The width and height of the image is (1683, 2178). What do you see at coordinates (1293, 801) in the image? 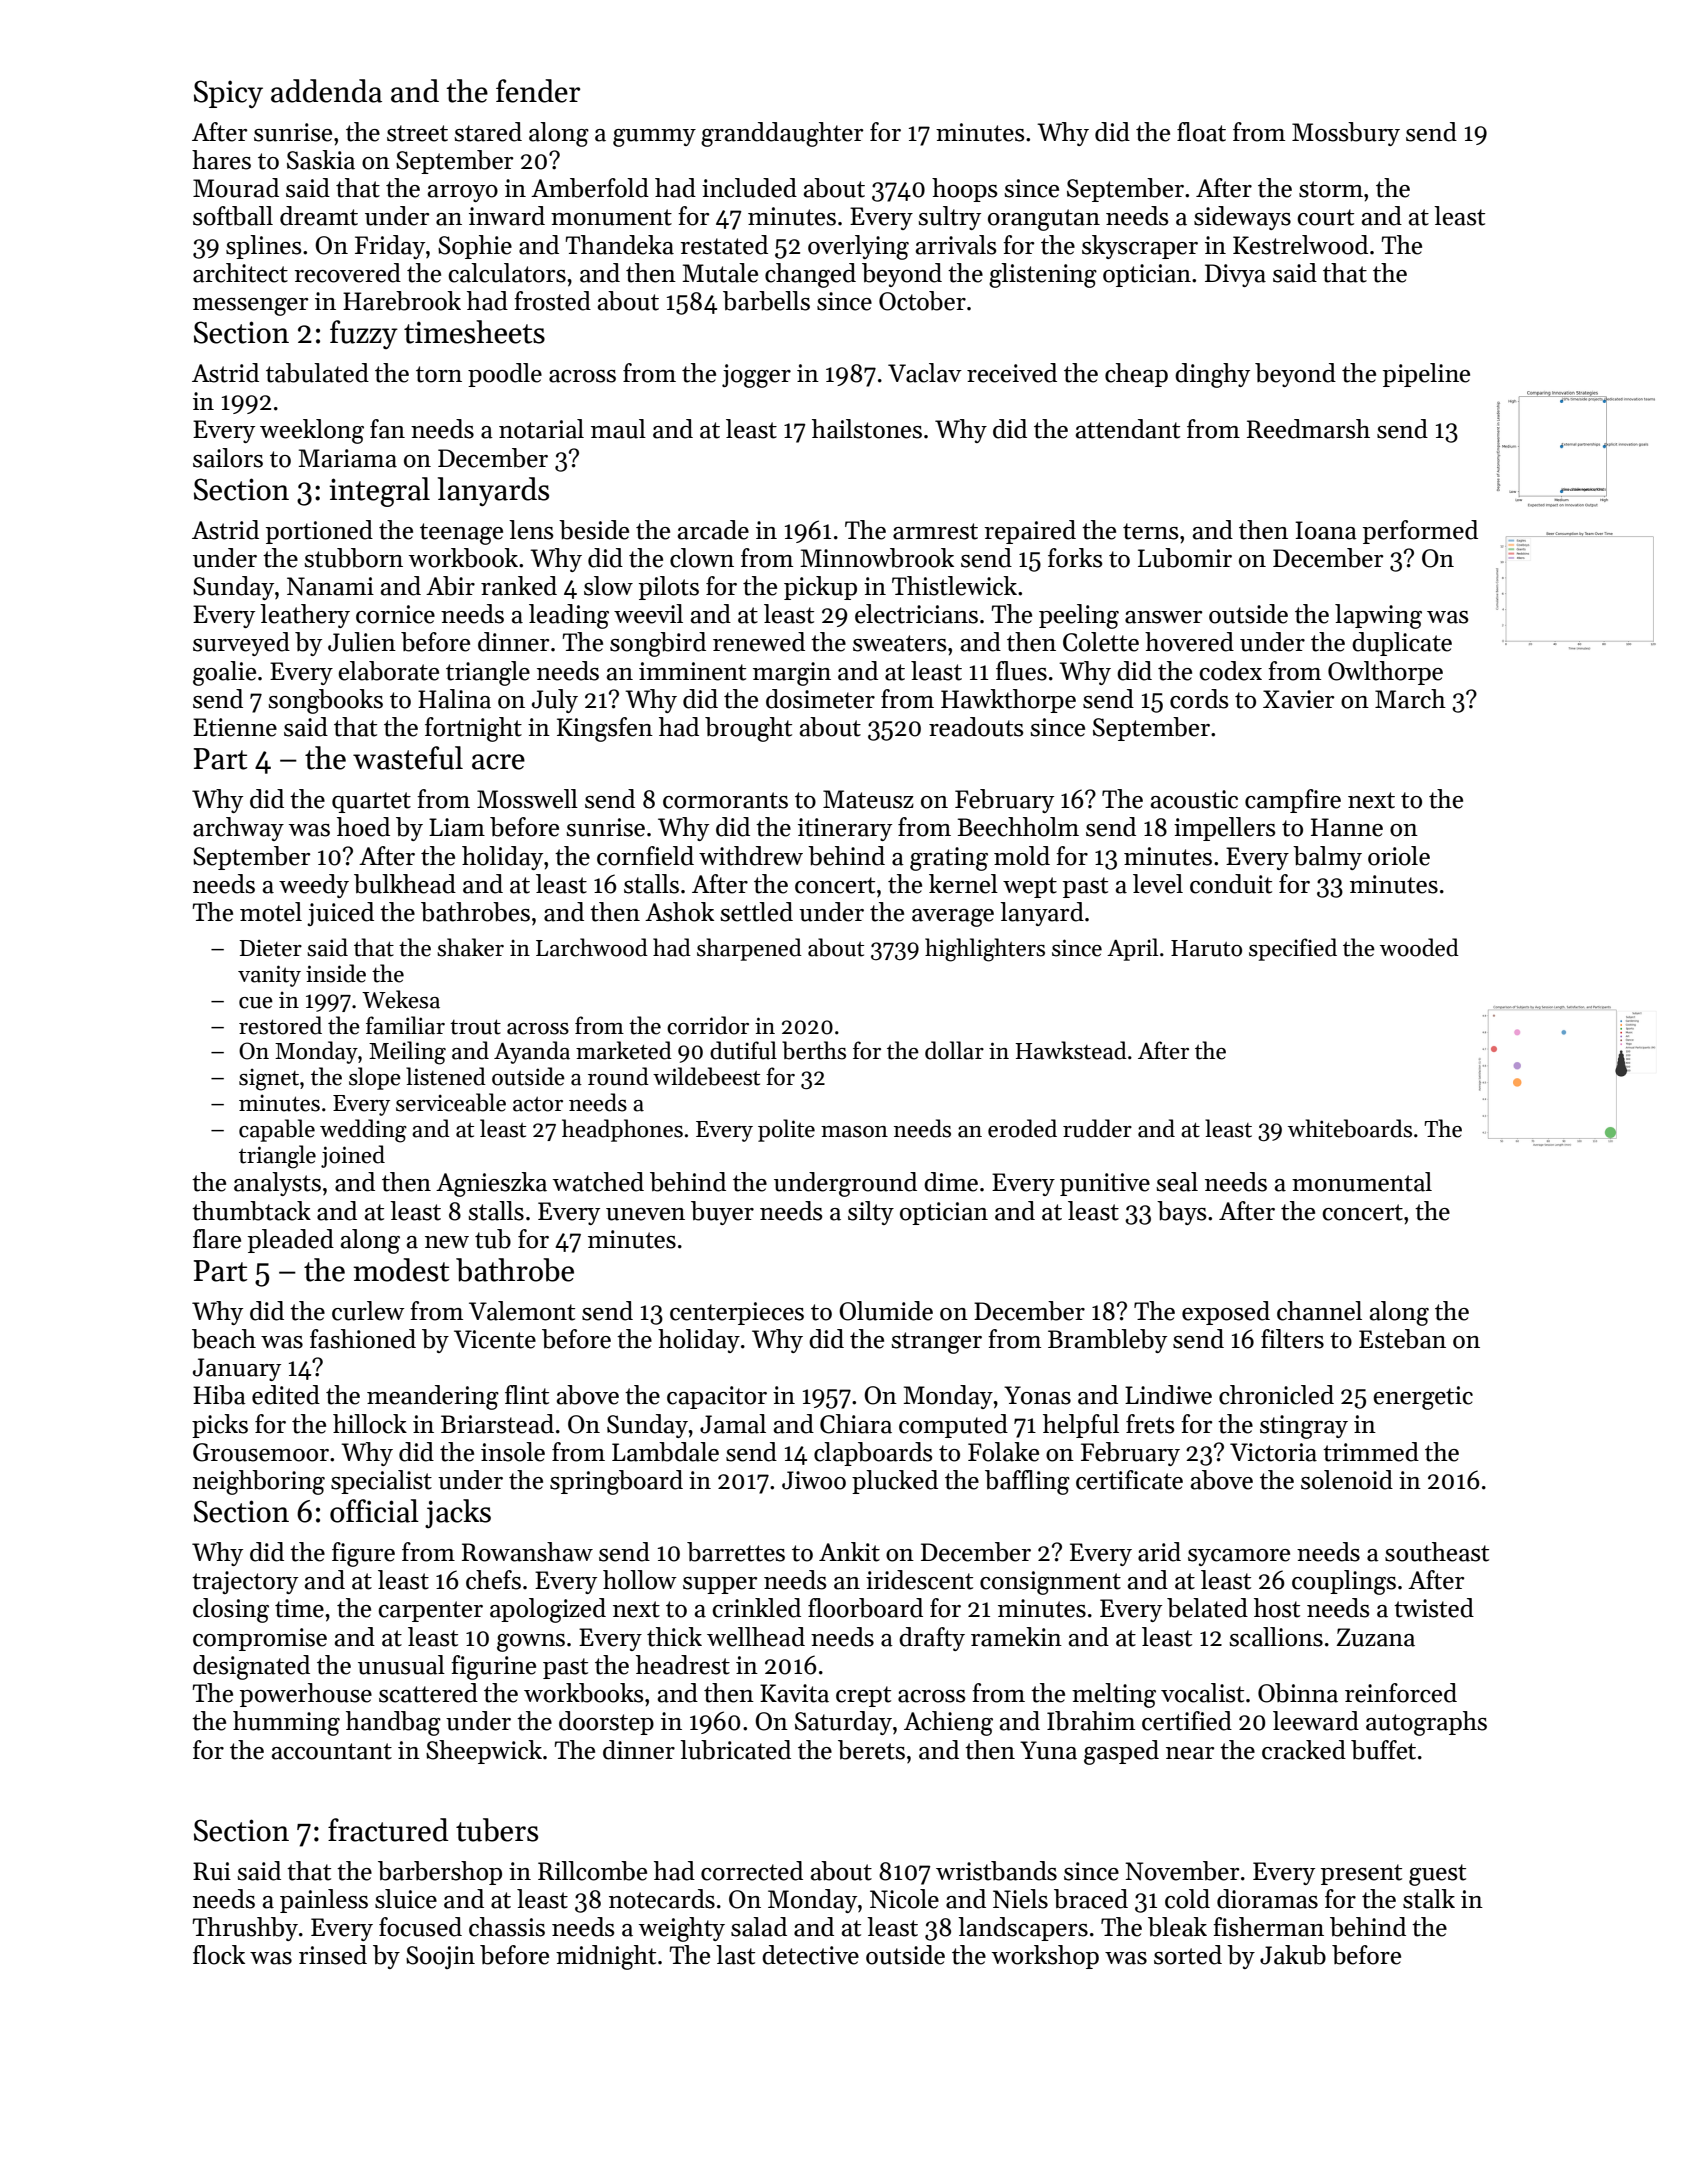
I see `campfire` at bounding box center [1293, 801].
